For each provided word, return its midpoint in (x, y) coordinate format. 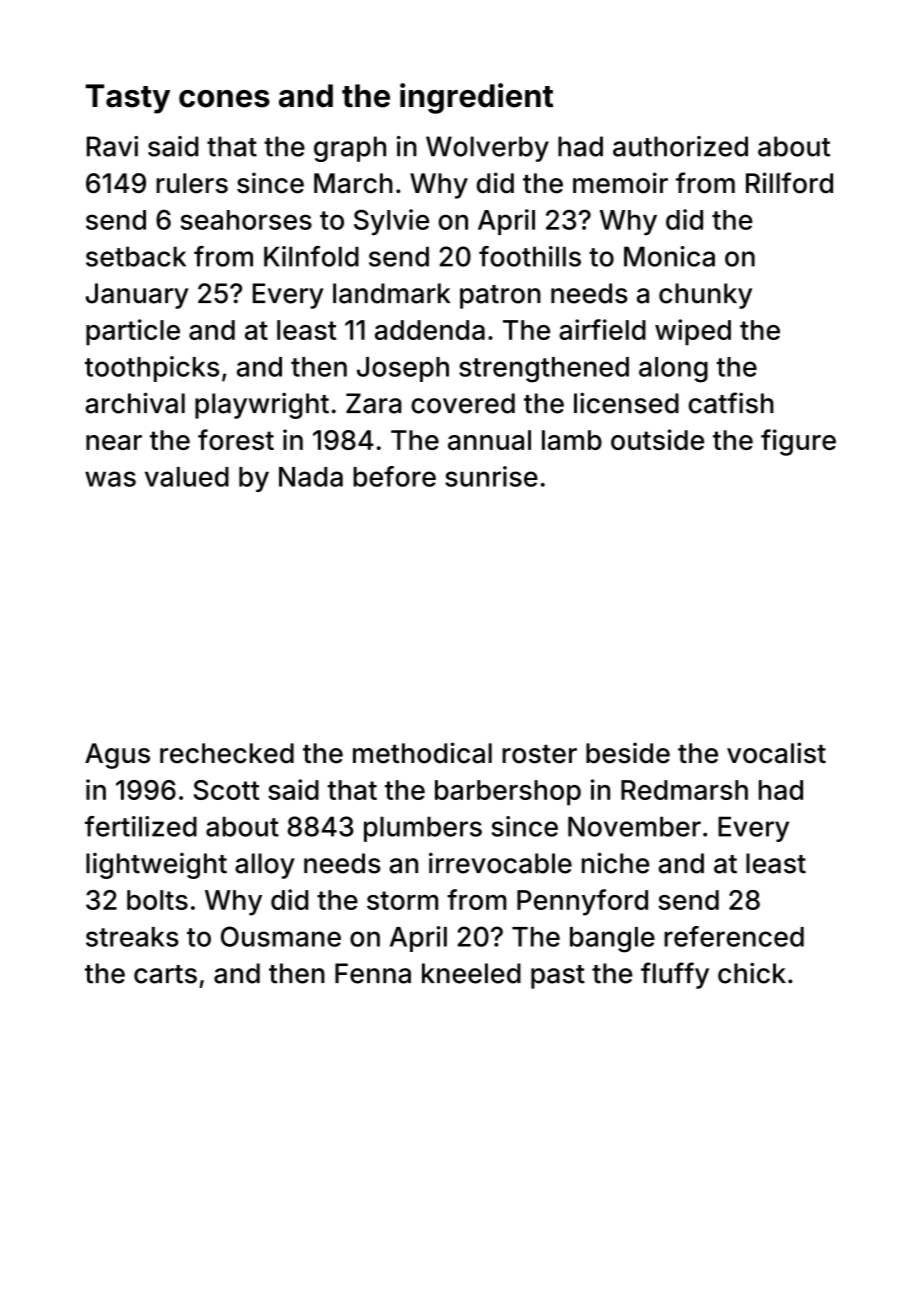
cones (224, 99)
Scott (226, 790)
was (110, 479)
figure (798, 442)
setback (136, 256)
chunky (705, 296)
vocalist (776, 753)
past (558, 977)
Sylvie (391, 222)
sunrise (491, 476)
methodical (422, 753)
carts (165, 974)
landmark (391, 293)
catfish (731, 403)
